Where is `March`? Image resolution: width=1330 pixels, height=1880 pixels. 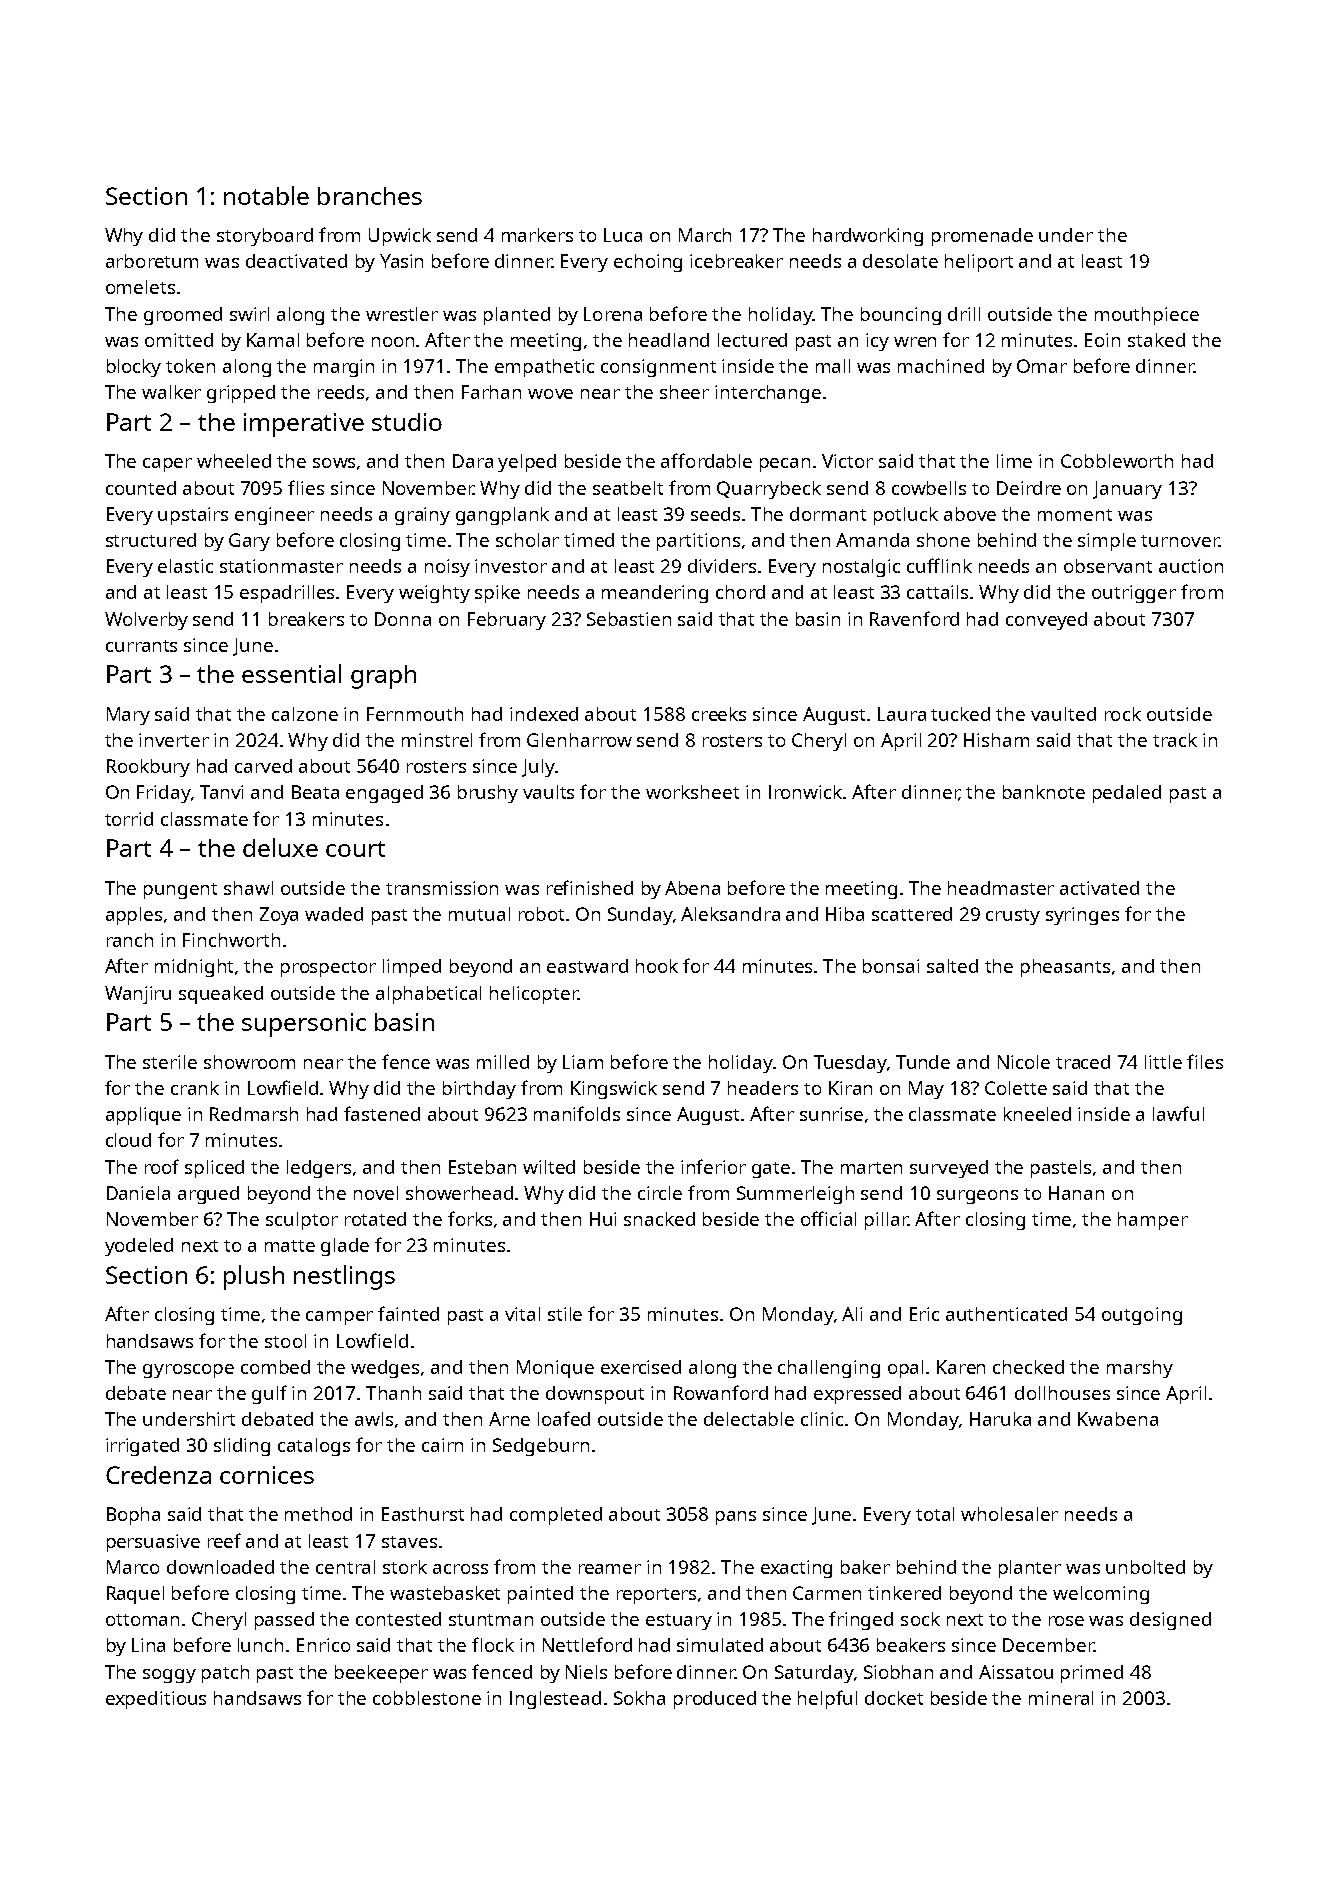
March is located at coordinates (705, 235).
